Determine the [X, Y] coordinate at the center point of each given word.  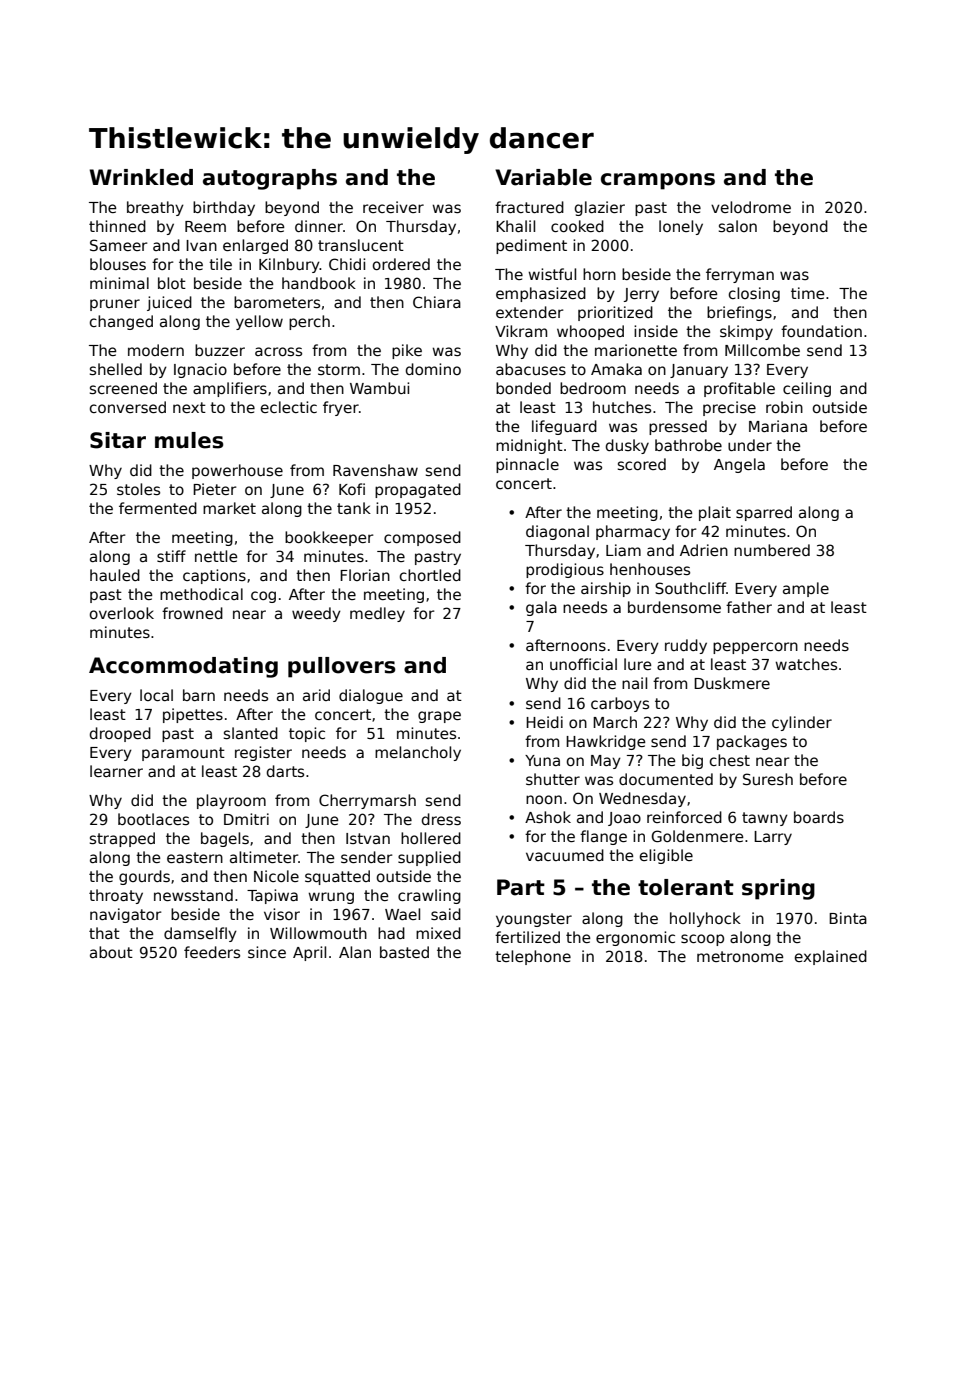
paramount [183, 754]
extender [530, 312]
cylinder [802, 723]
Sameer [119, 245]
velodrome [751, 207]
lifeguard [564, 427]
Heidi [544, 722]
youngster [534, 920]
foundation [821, 331]
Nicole [276, 876]
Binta [848, 918]
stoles [138, 489]
